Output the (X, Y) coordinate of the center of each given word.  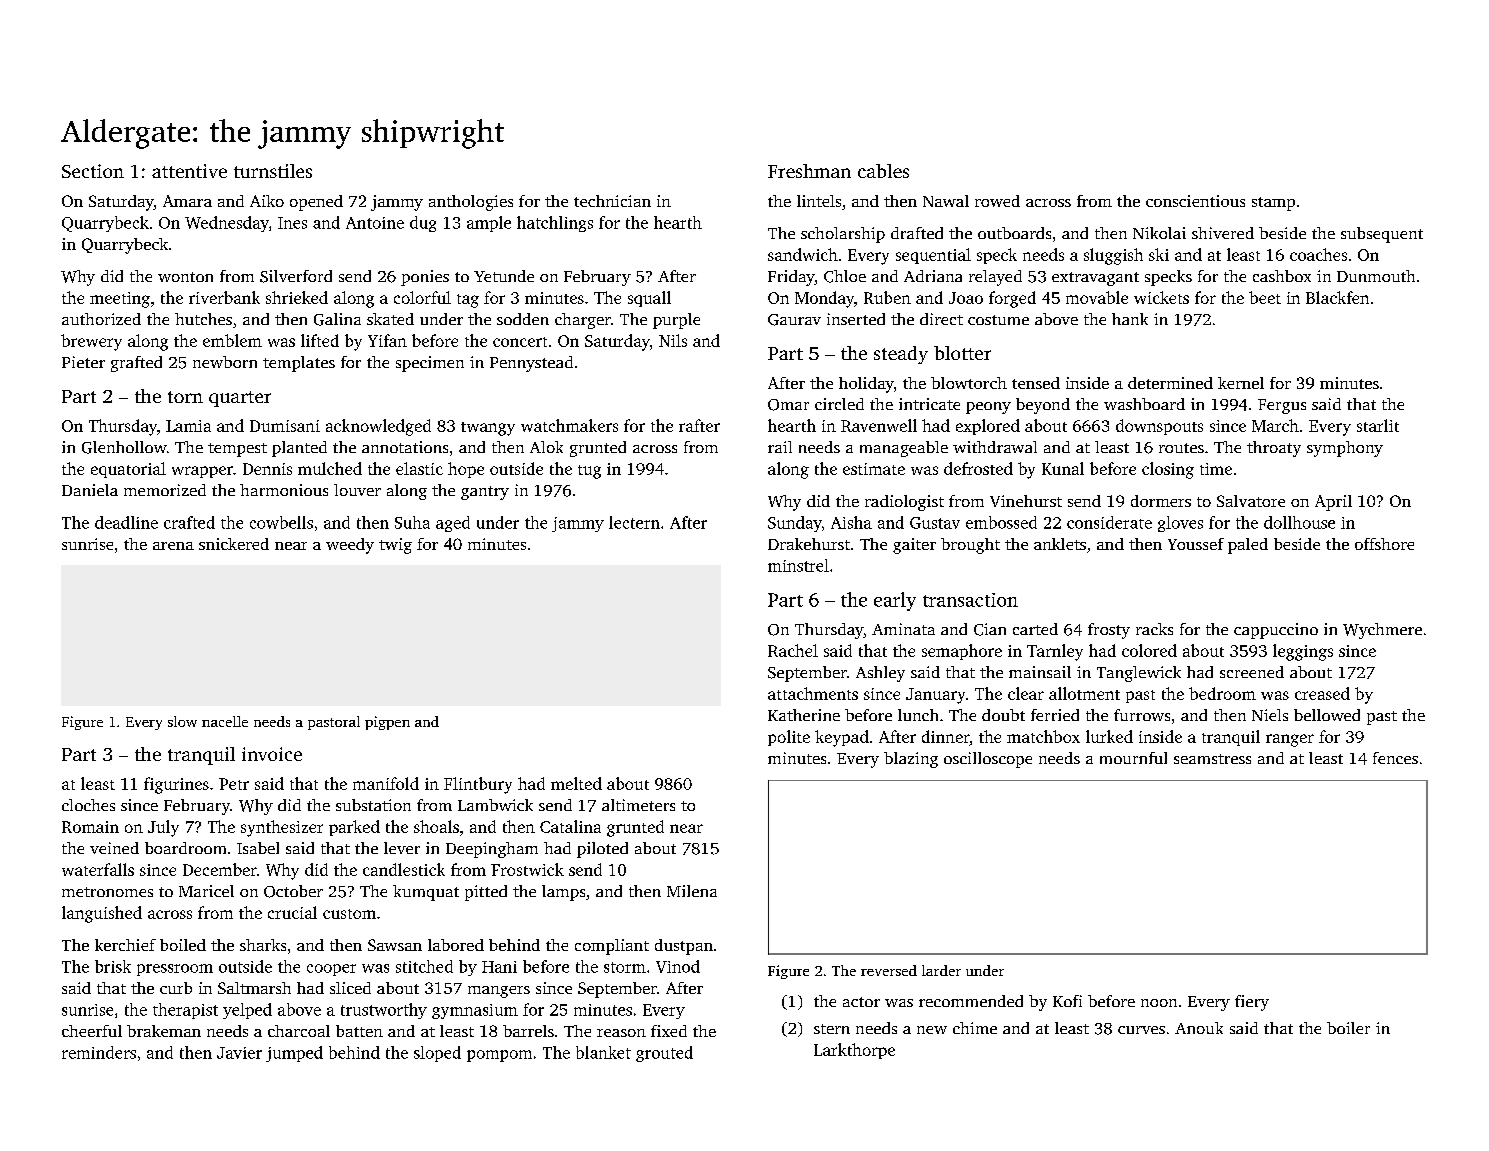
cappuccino (1276, 631)
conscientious (1195, 201)
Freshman (809, 171)
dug (423, 224)
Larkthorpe (854, 1051)
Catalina (570, 826)
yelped (247, 1011)
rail (780, 447)
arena (173, 546)
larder (941, 970)
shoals (436, 826)
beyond (1043, 406)
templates (299, 364)
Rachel (793, 650)
